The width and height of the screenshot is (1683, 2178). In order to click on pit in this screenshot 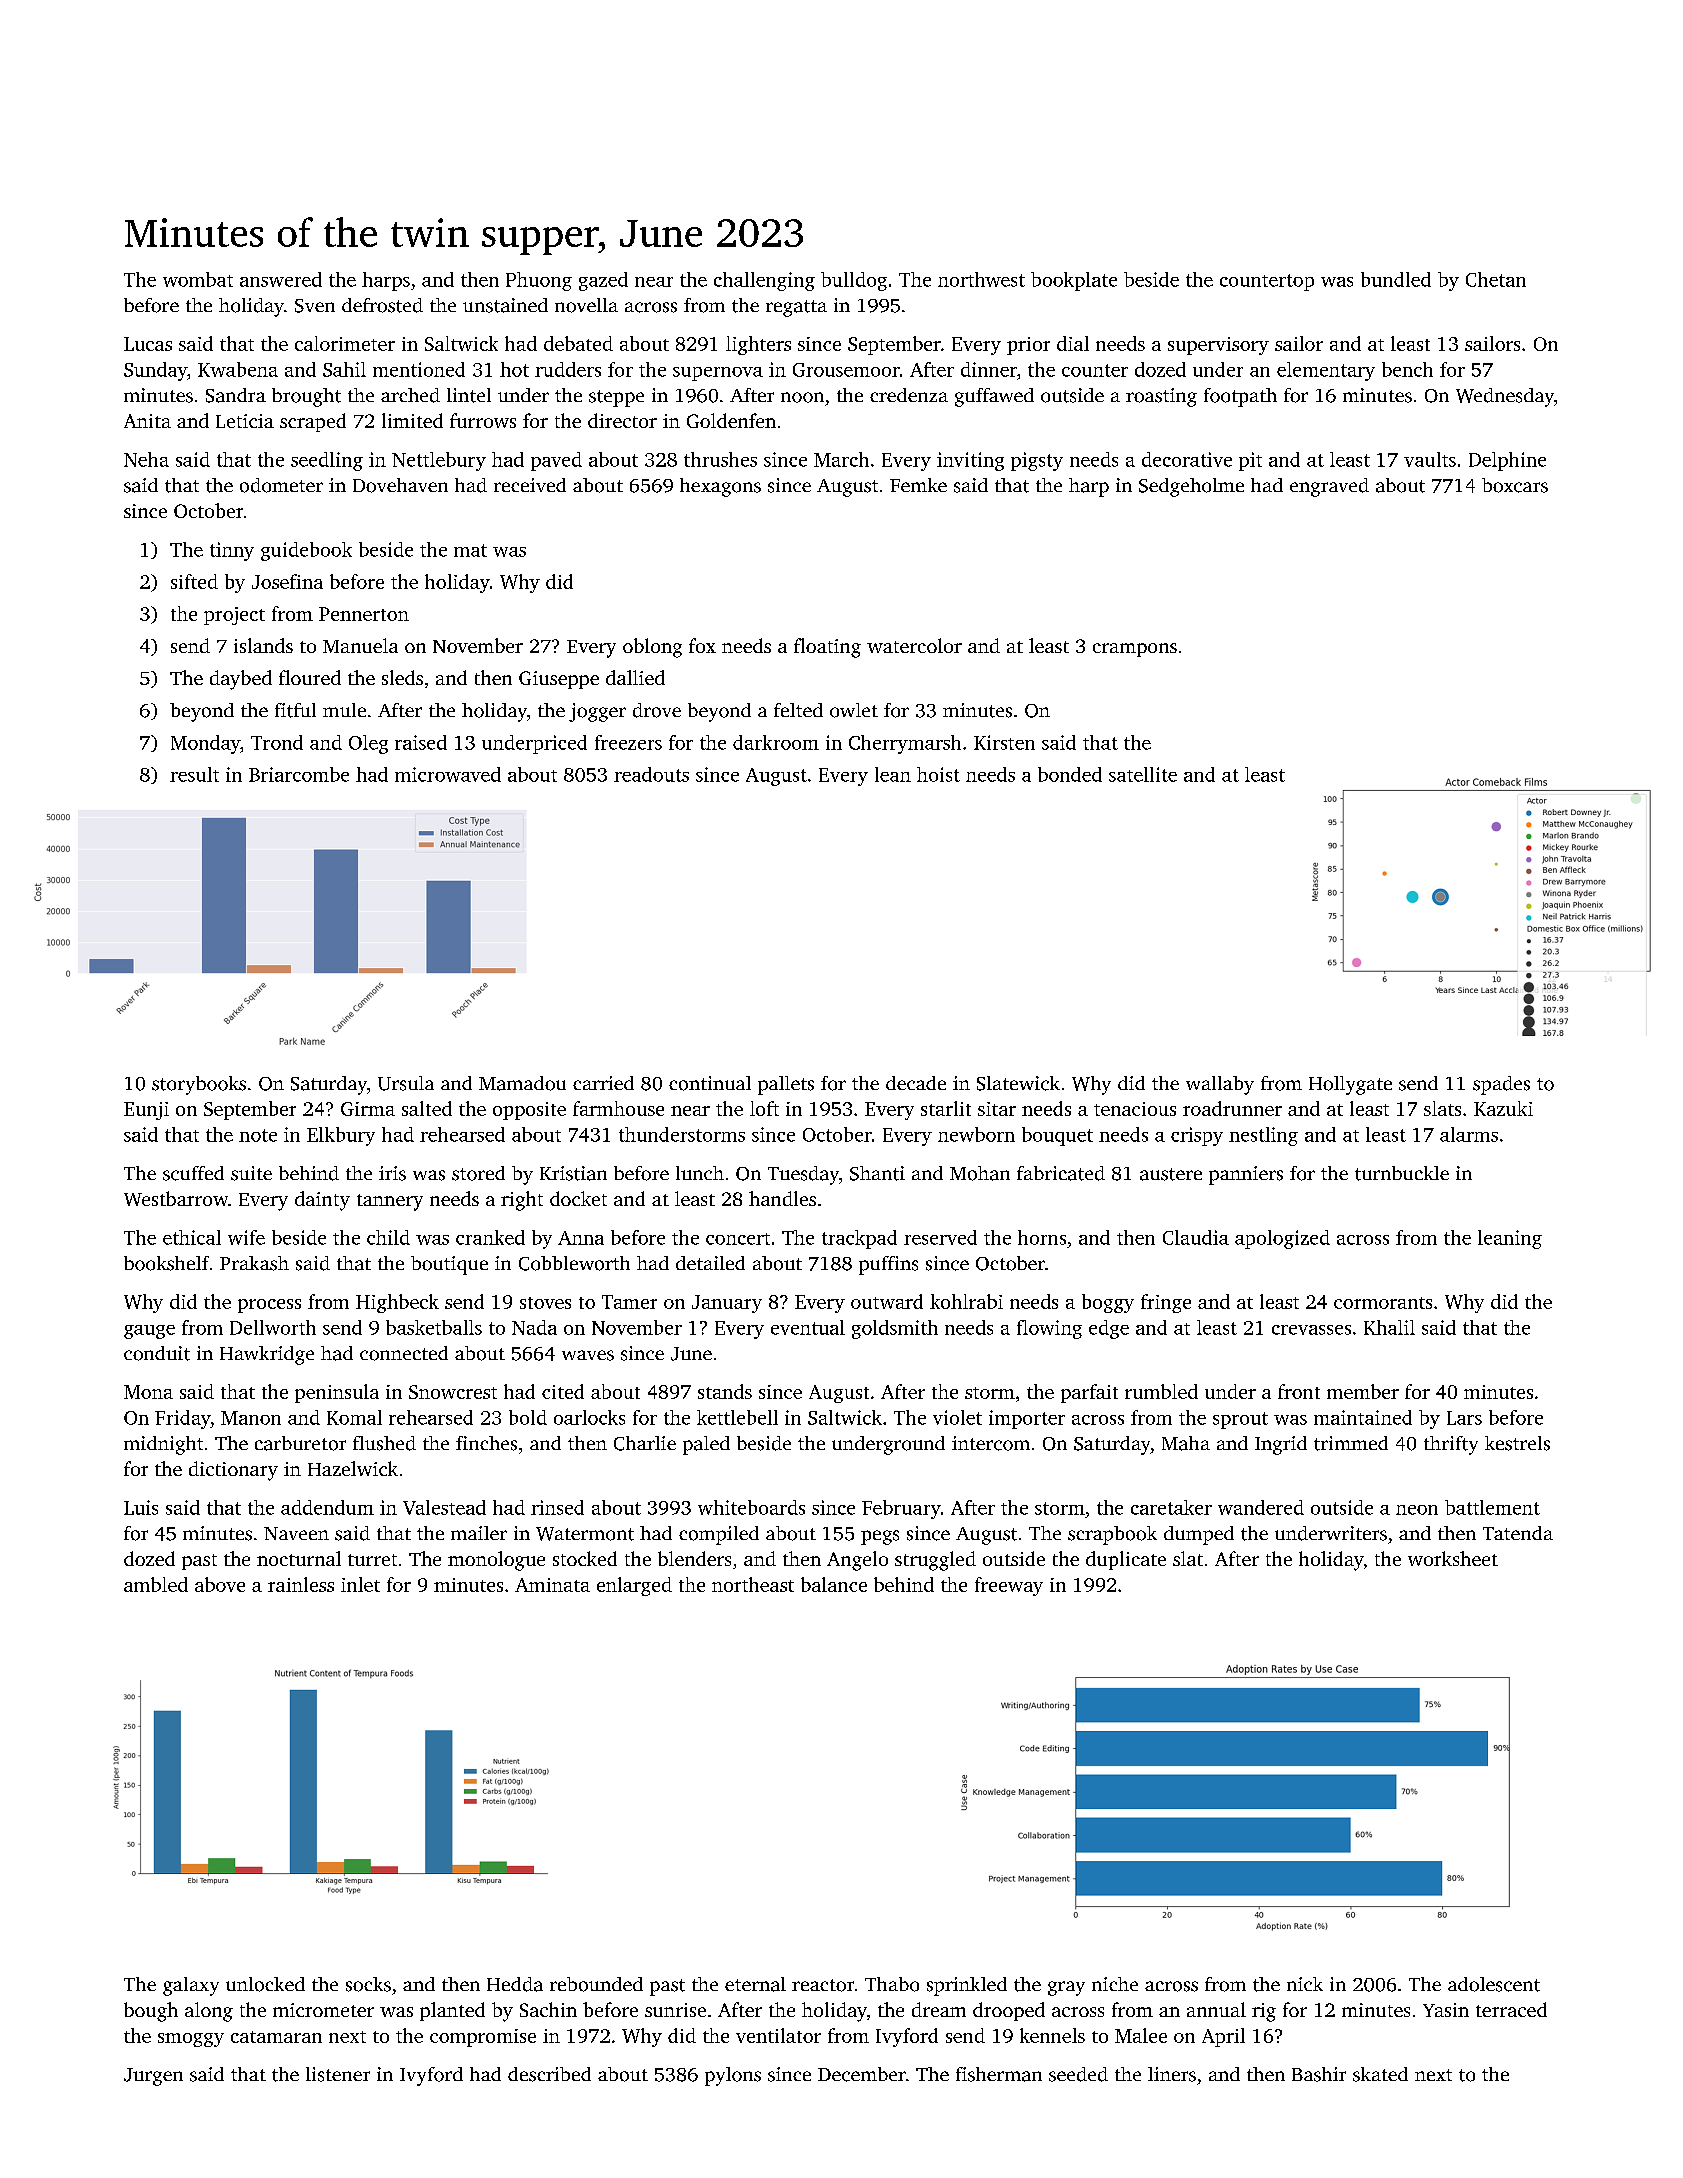, I will do `click(1250, 461)`.
